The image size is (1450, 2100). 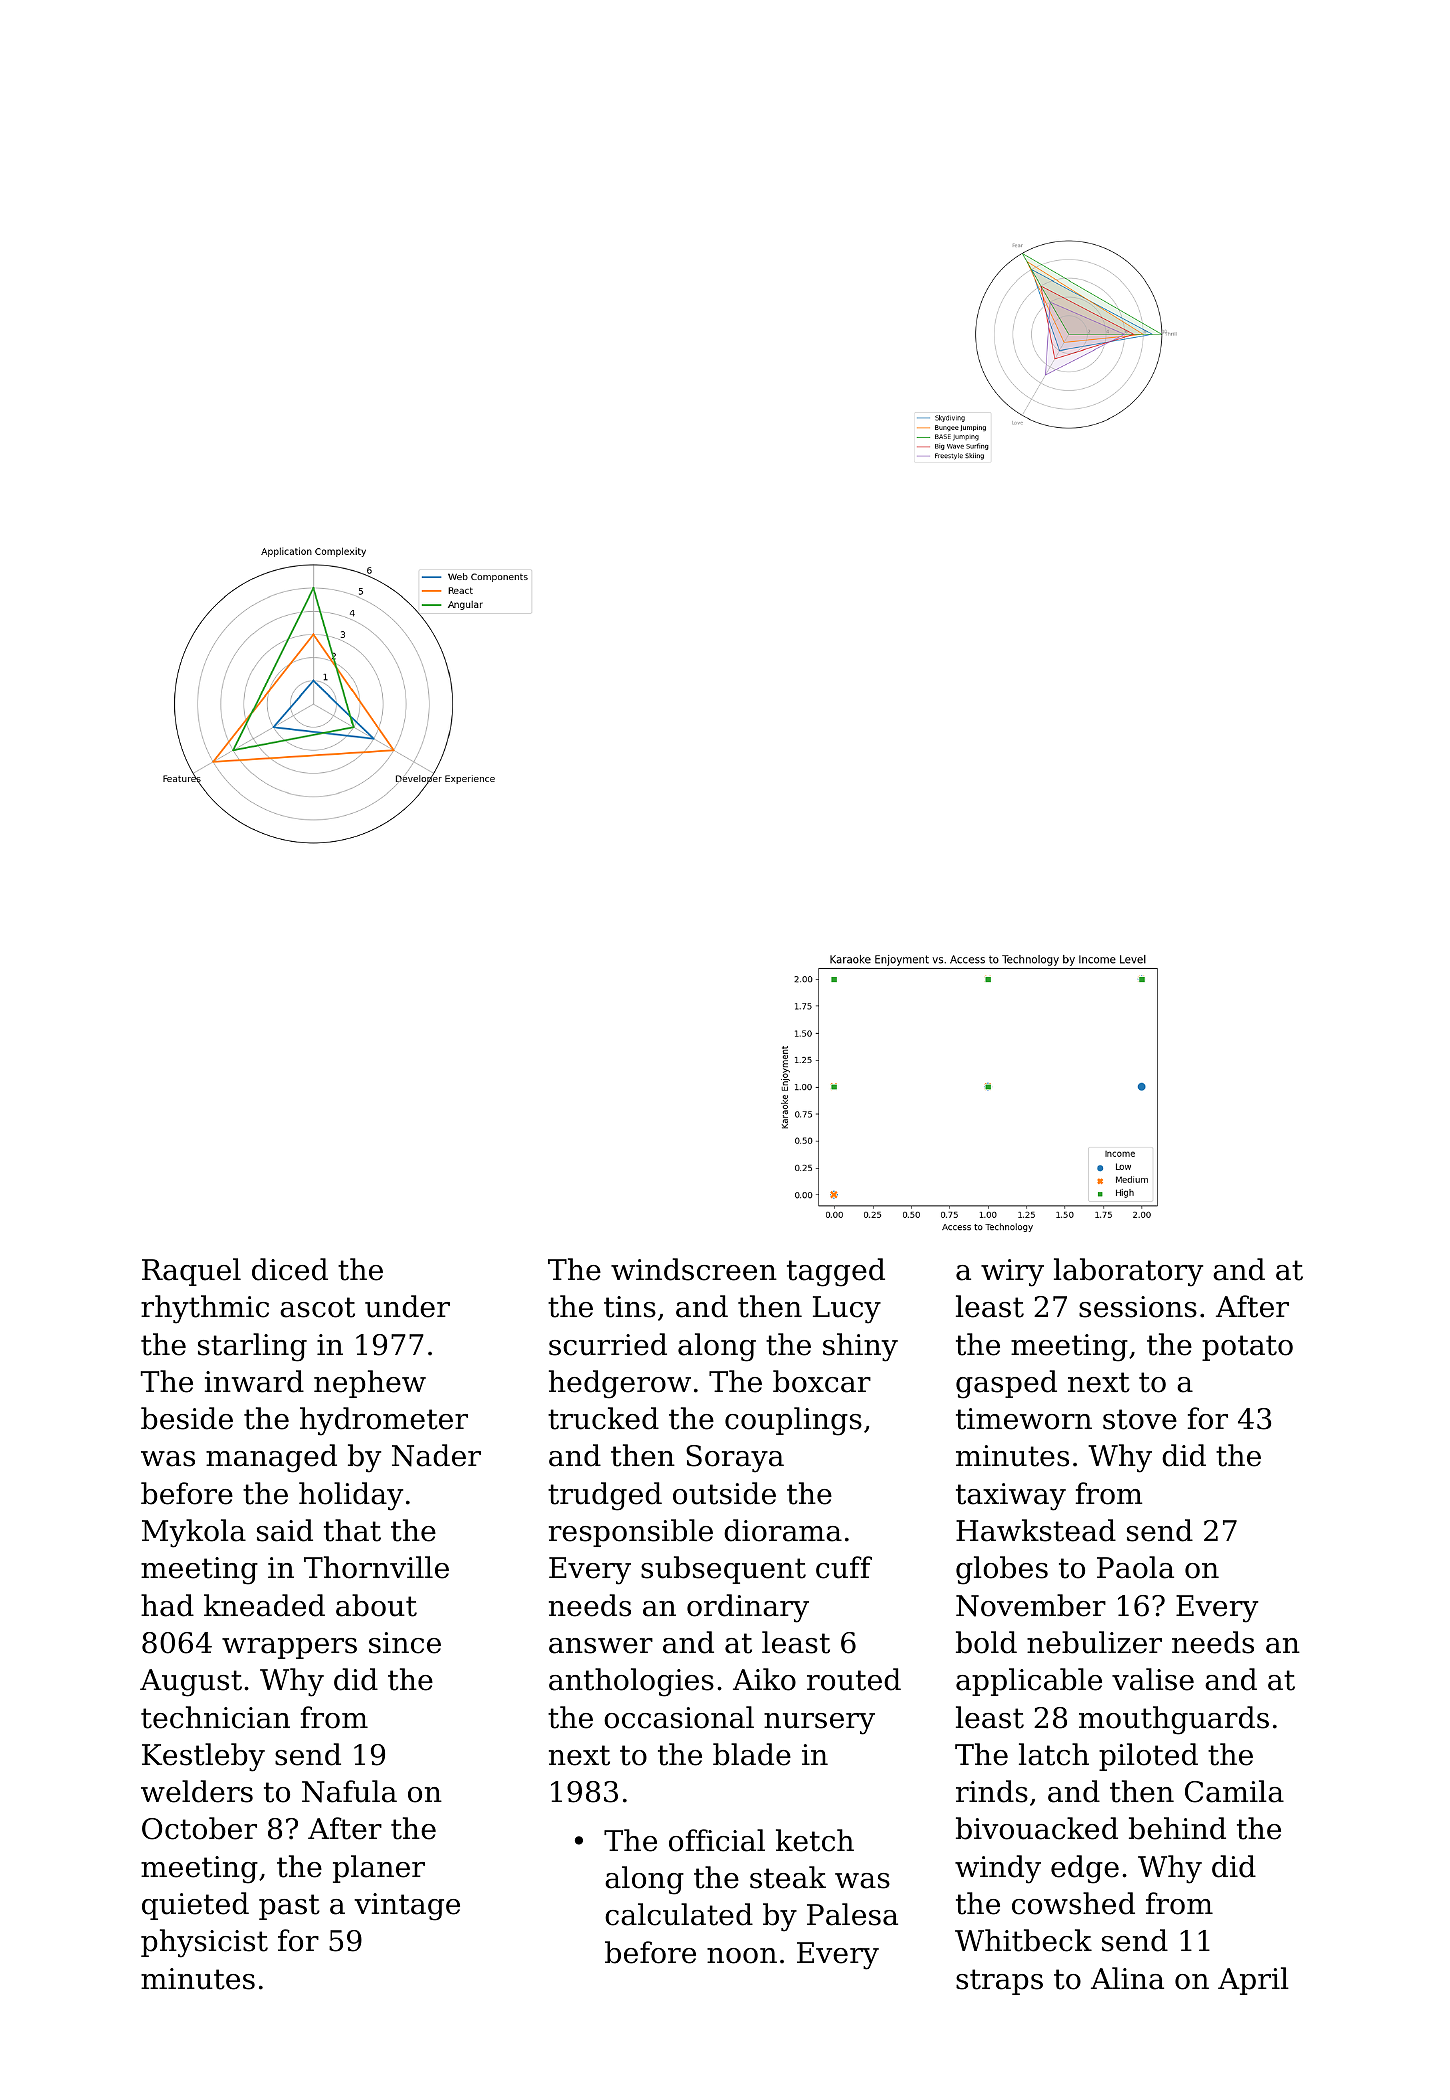 I want to click on stove, so click(x=1140, y=1419).
